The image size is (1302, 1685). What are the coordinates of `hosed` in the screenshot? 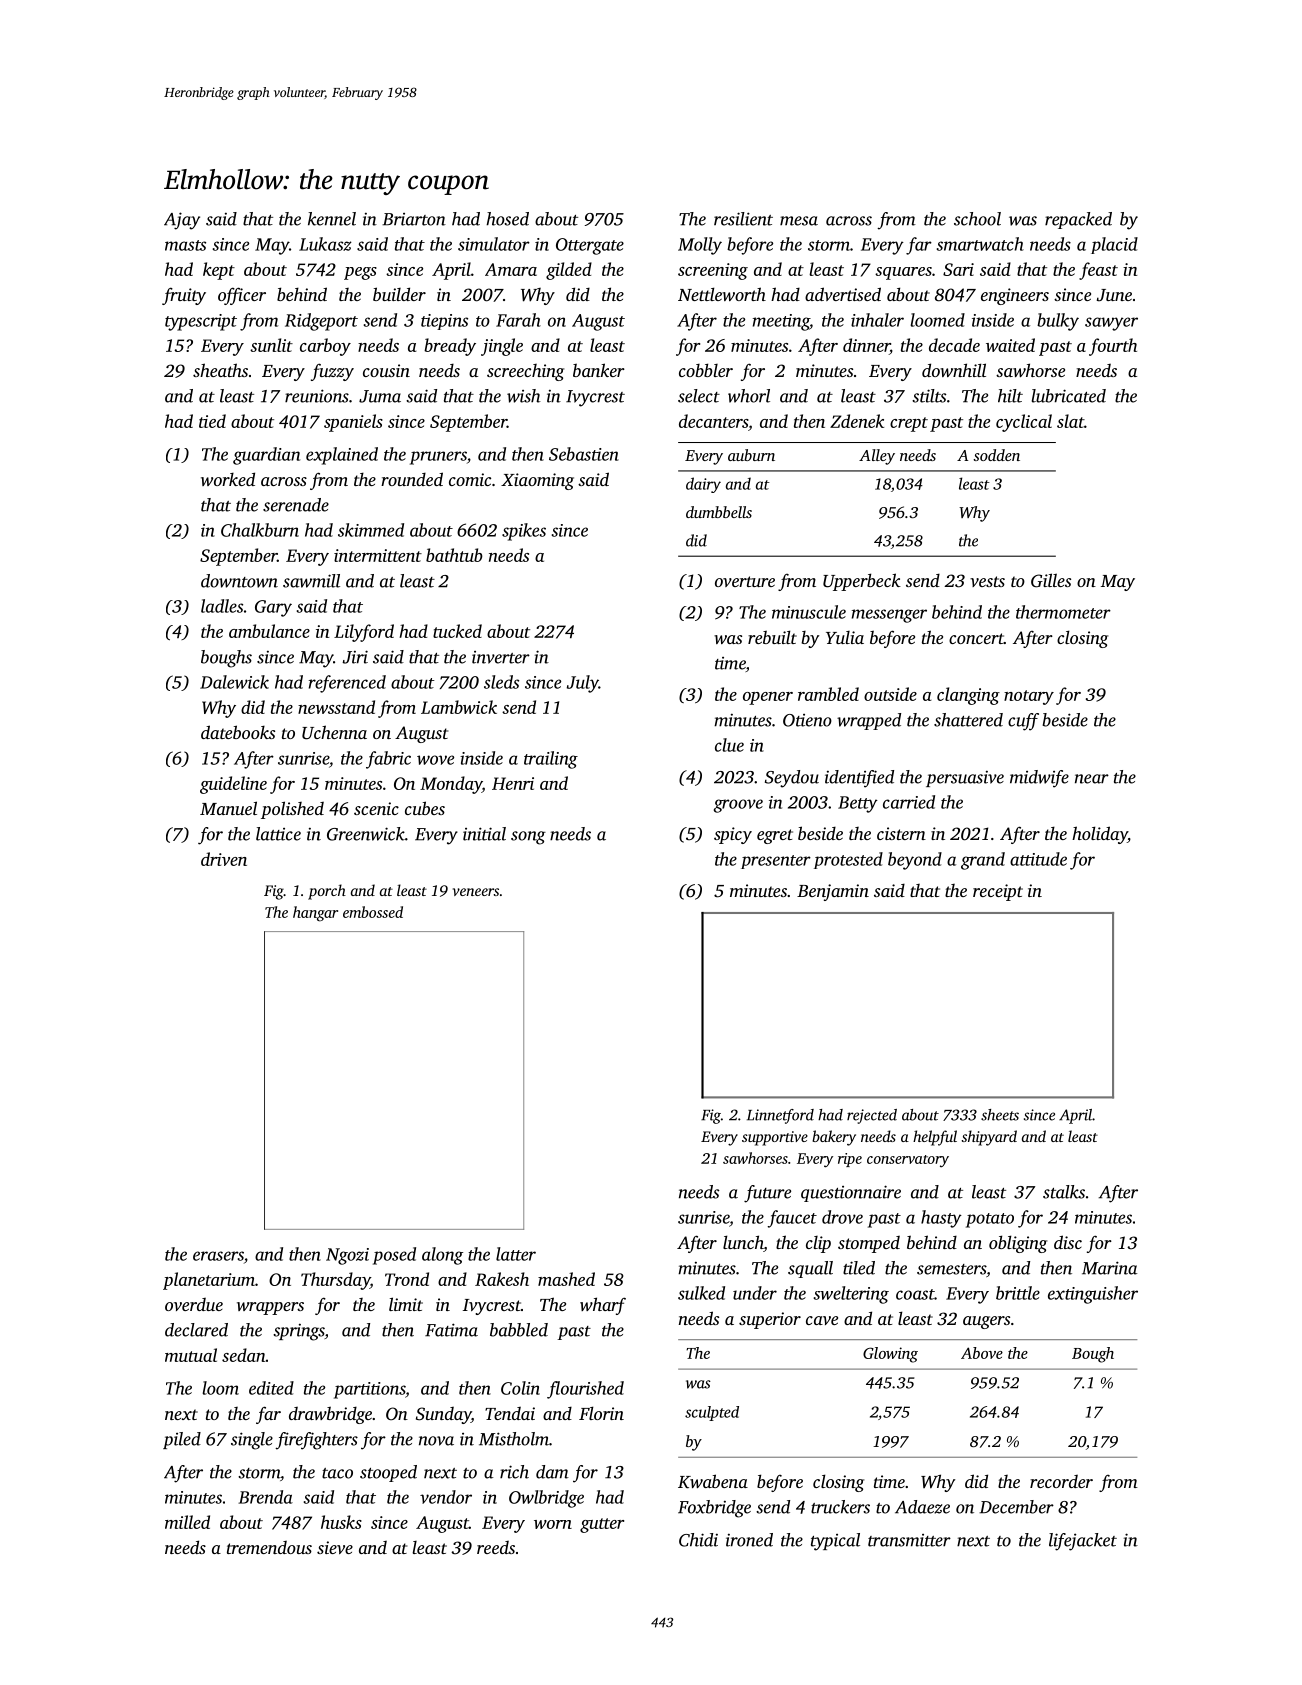 It's located at (507, 219).
